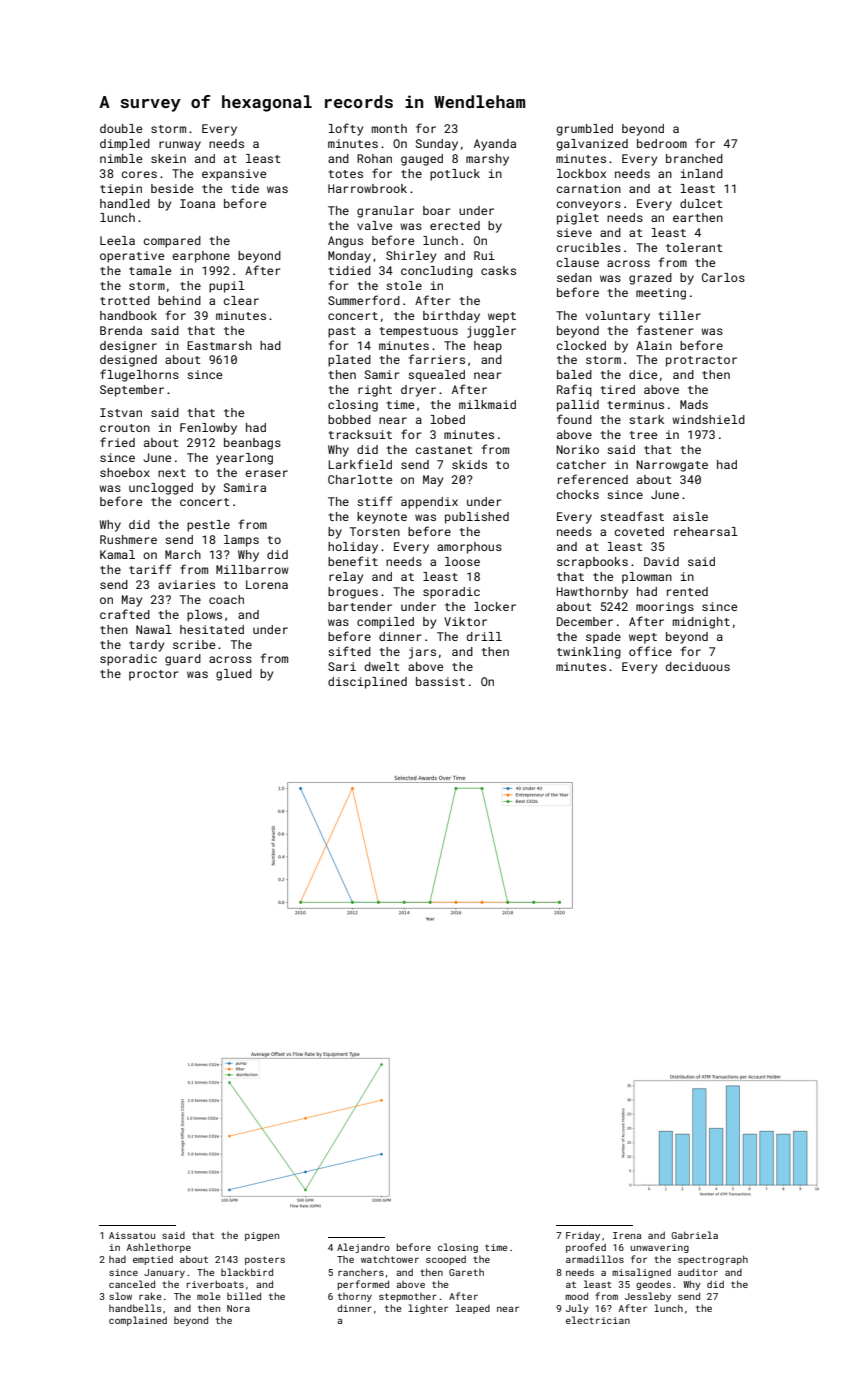  What do you see at coordinates (428, 1309) in the screenshot?
I see `lighter` at bounding box center [428, 1309].
